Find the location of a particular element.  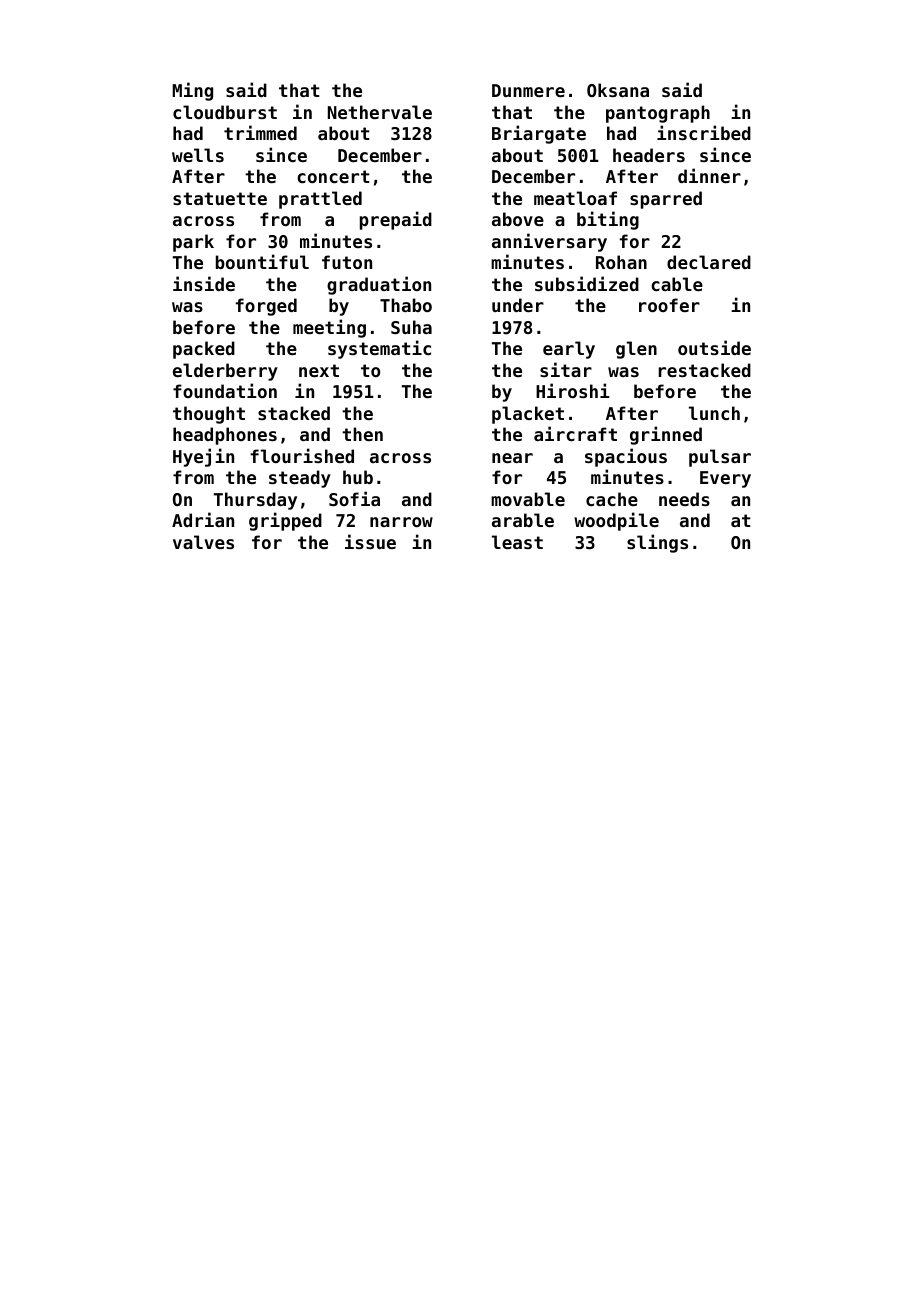

Nethervale is located at coordinates (380, 112).
